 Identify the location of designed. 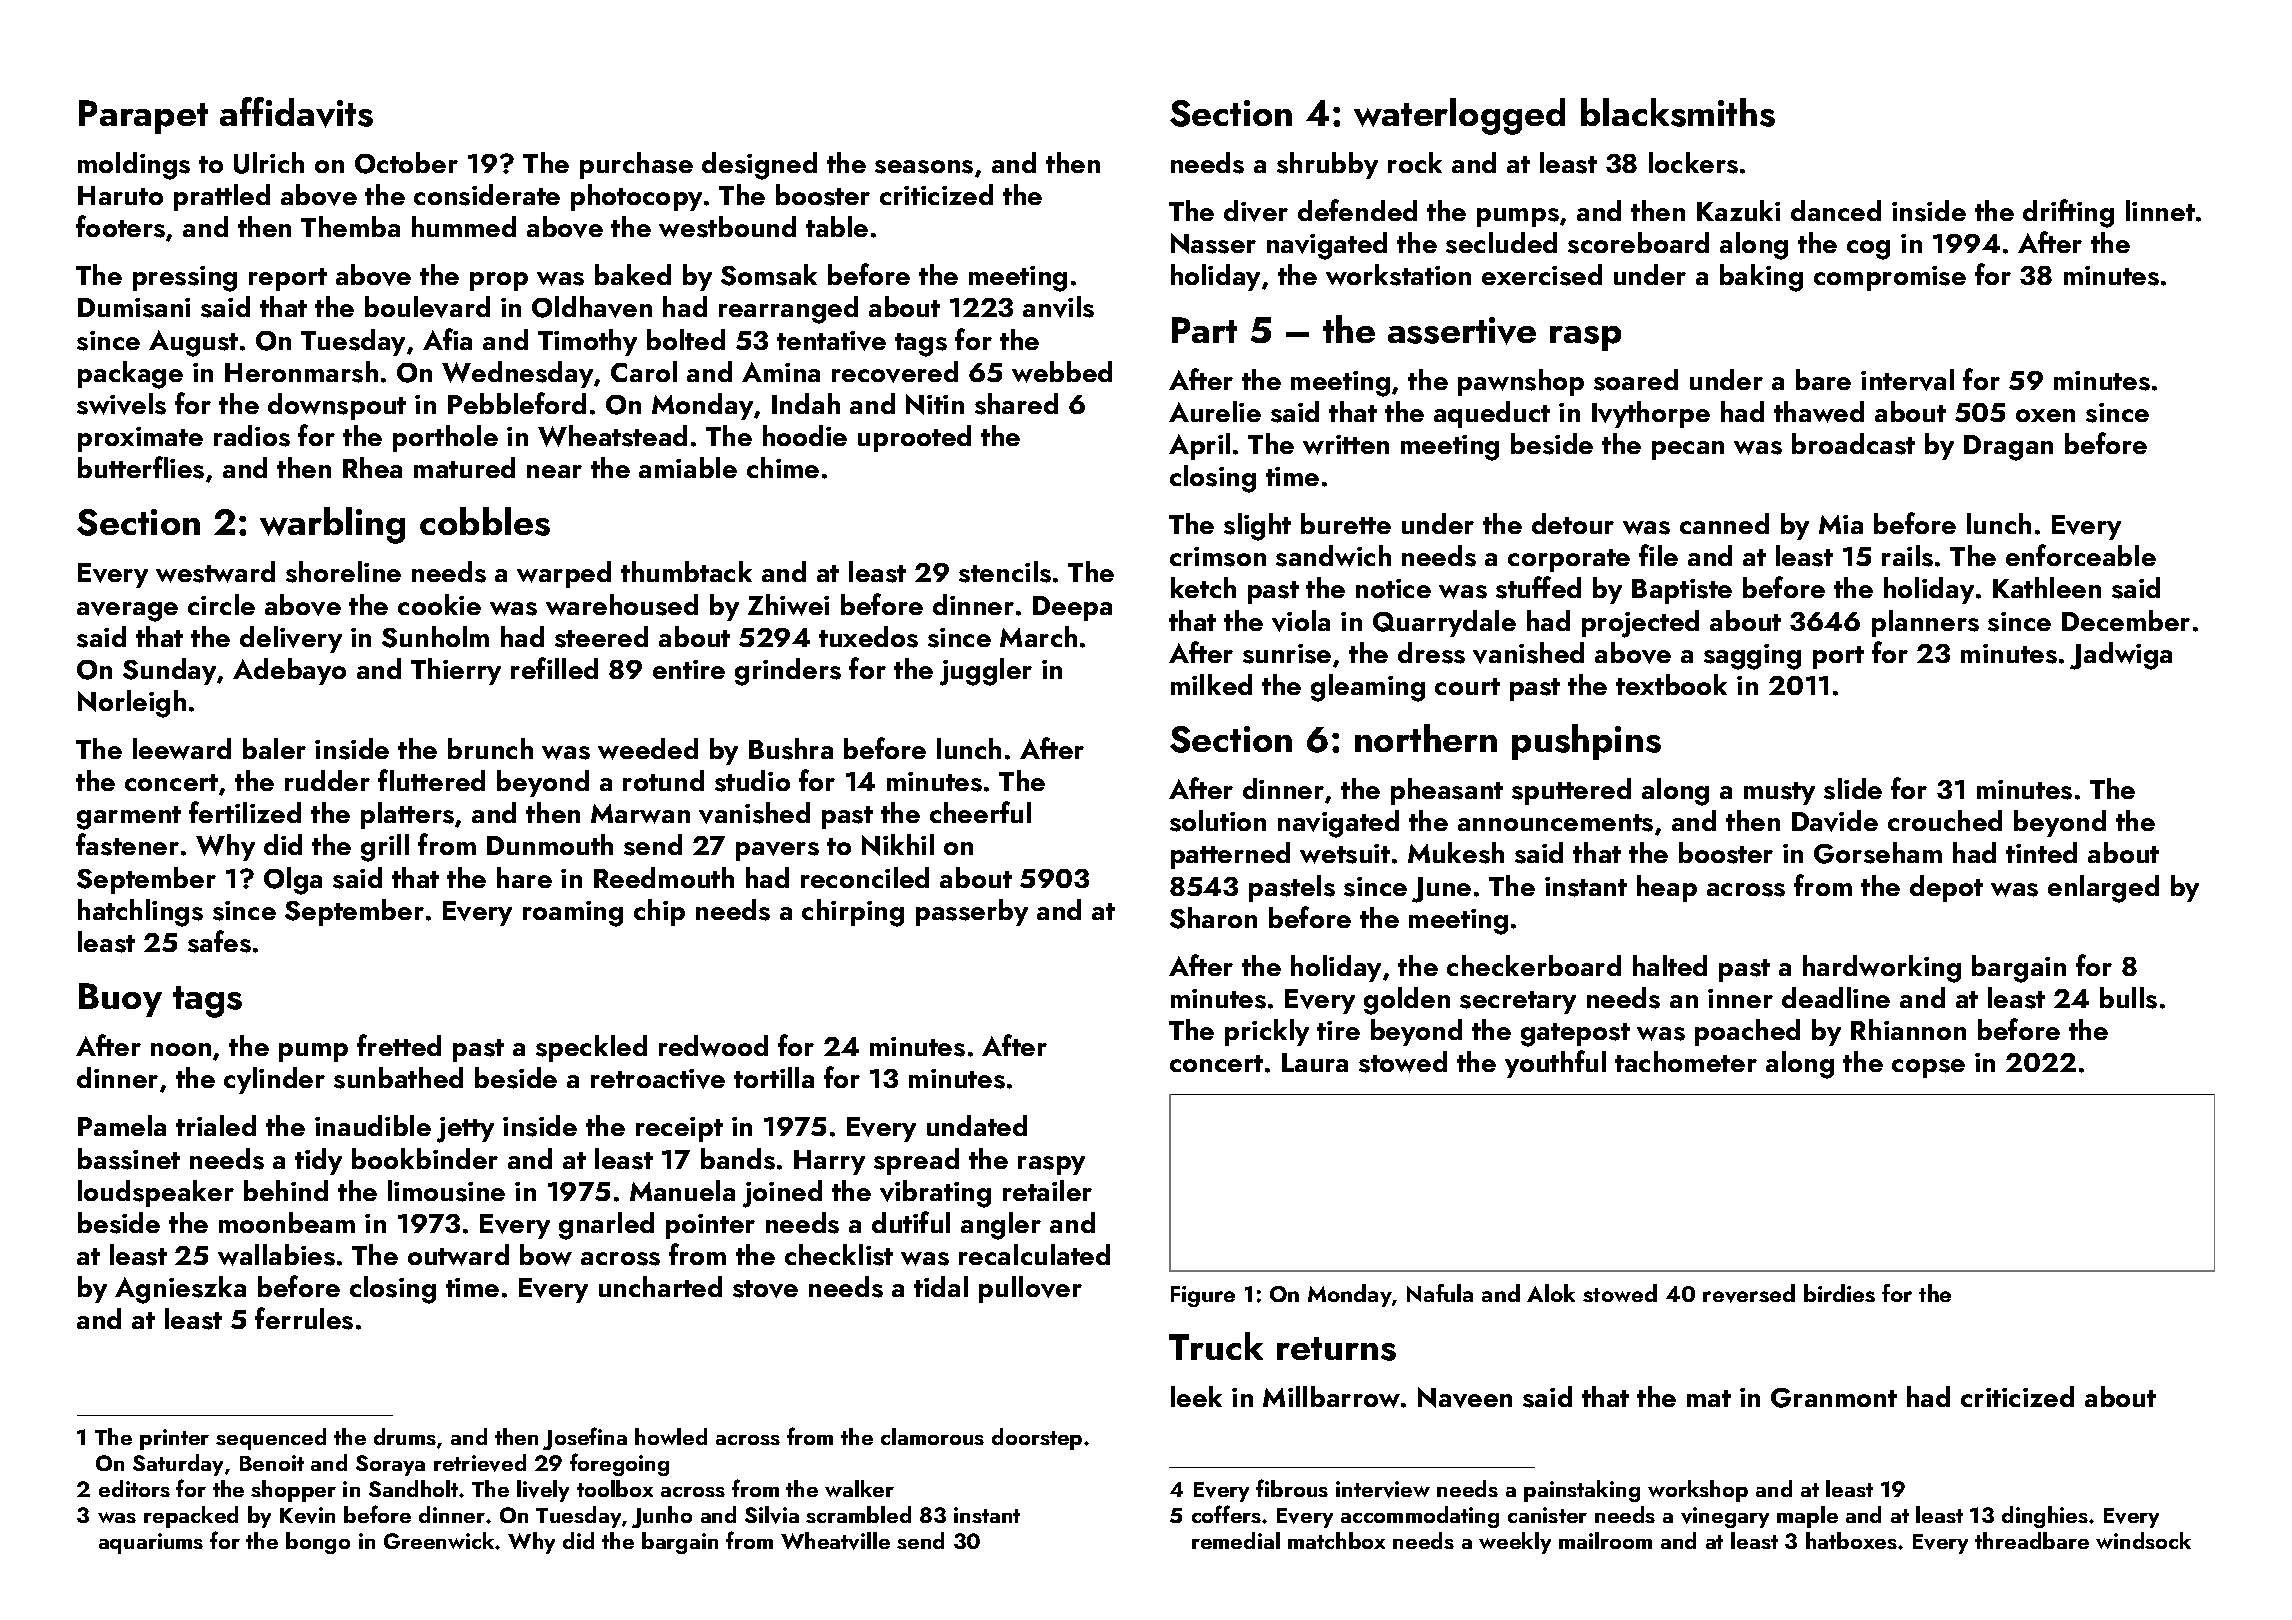
(759, 166).
